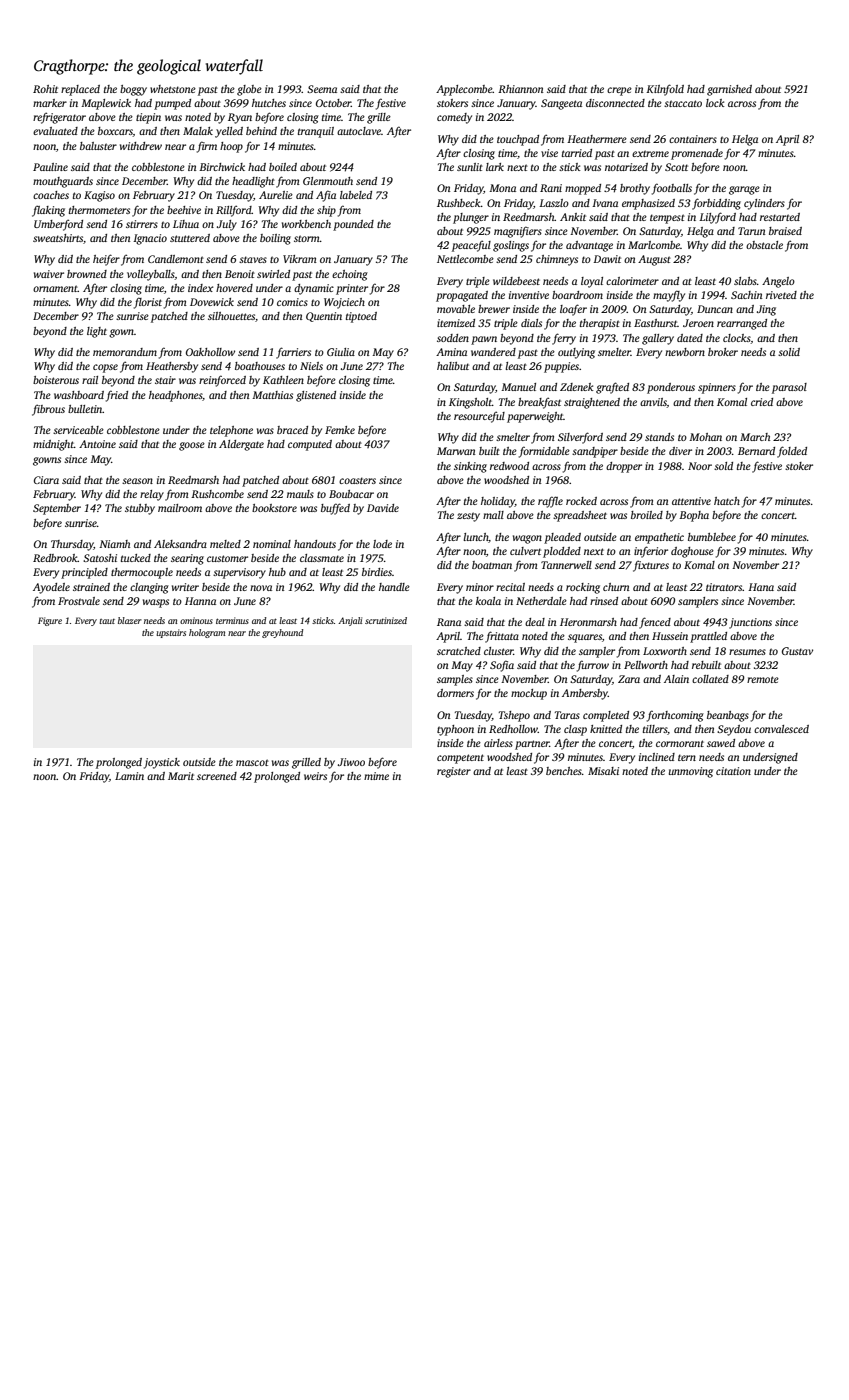 The height and width of the screenshot is (1400, 849). What do you see at coordinates (521, 89) in the screenshot?
I see `Rhiannon` at bounding box center [521, 89].
